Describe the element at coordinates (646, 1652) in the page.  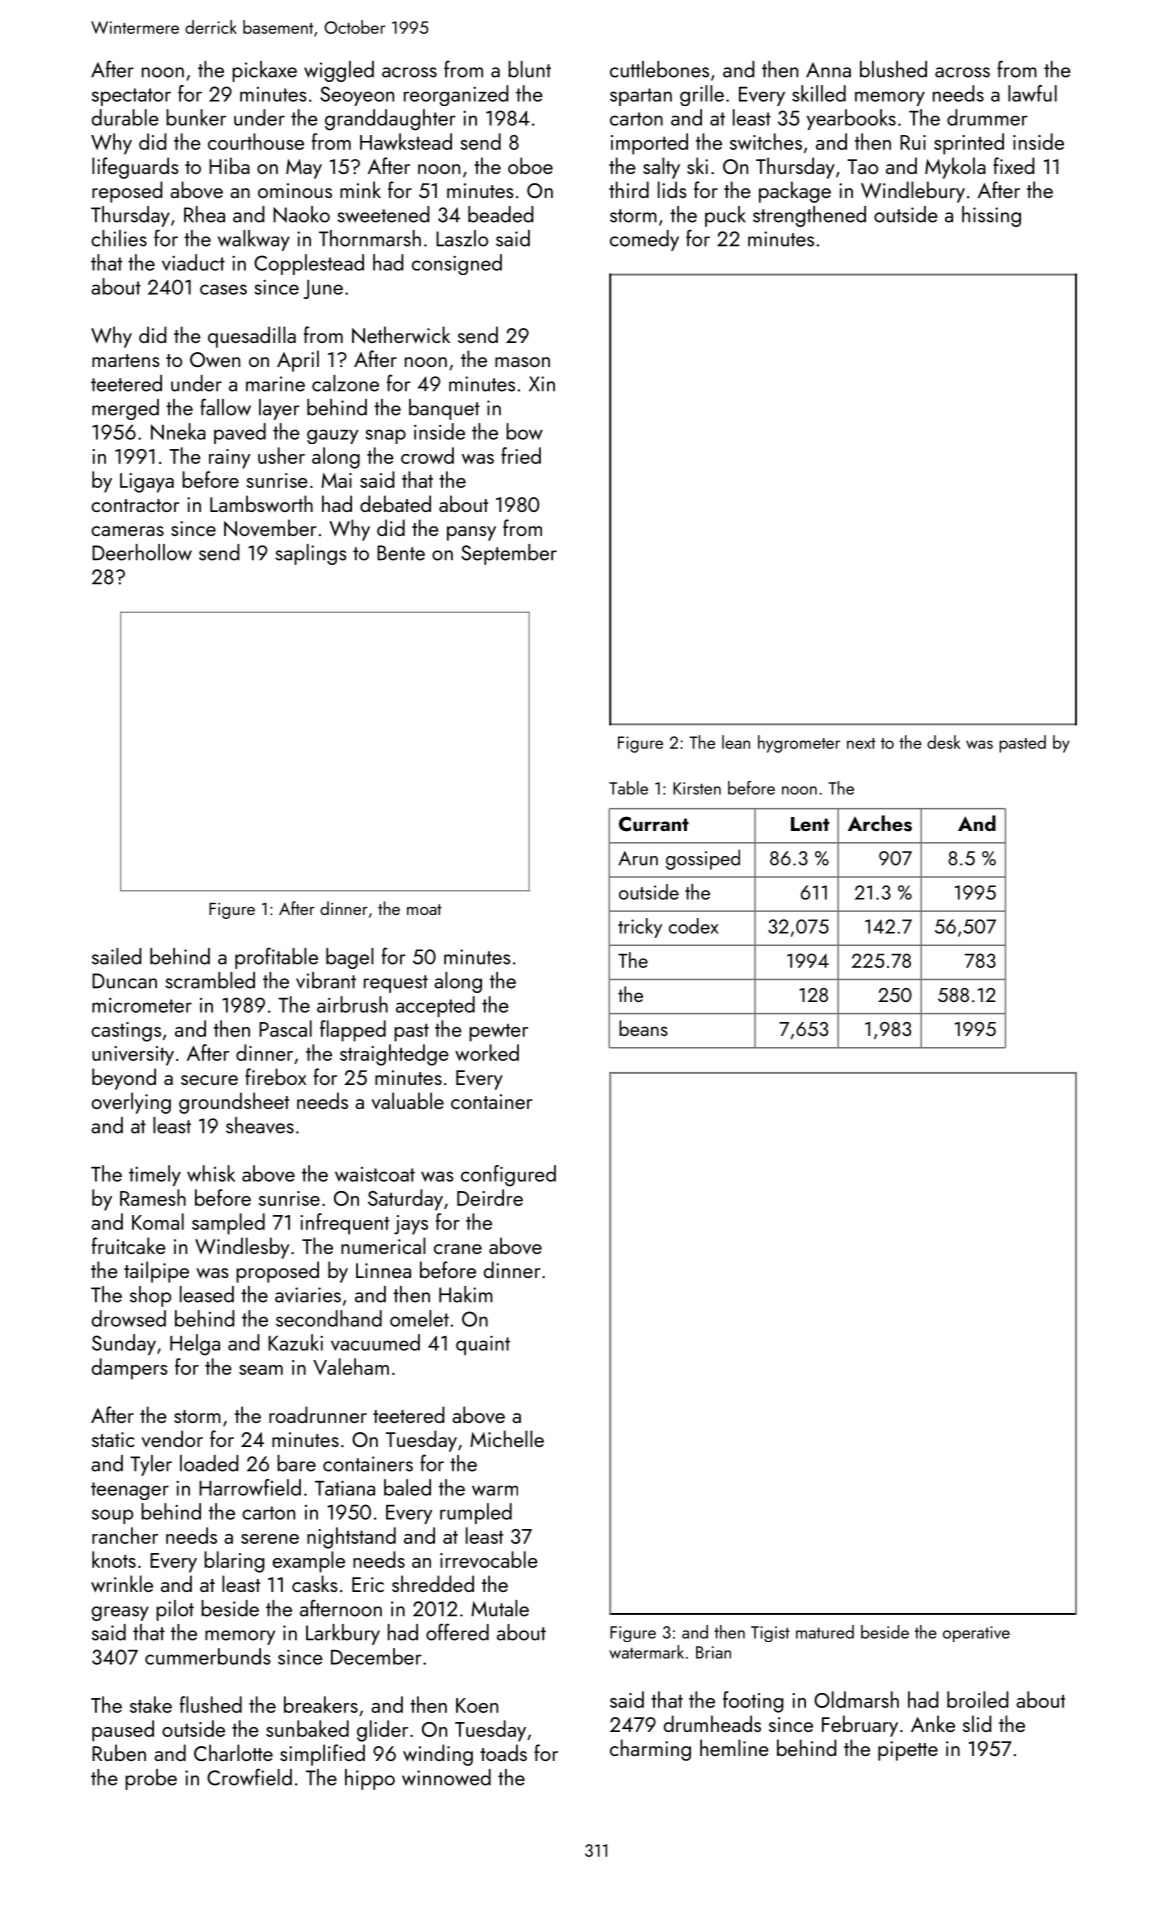
I see `watermark` at that location.
